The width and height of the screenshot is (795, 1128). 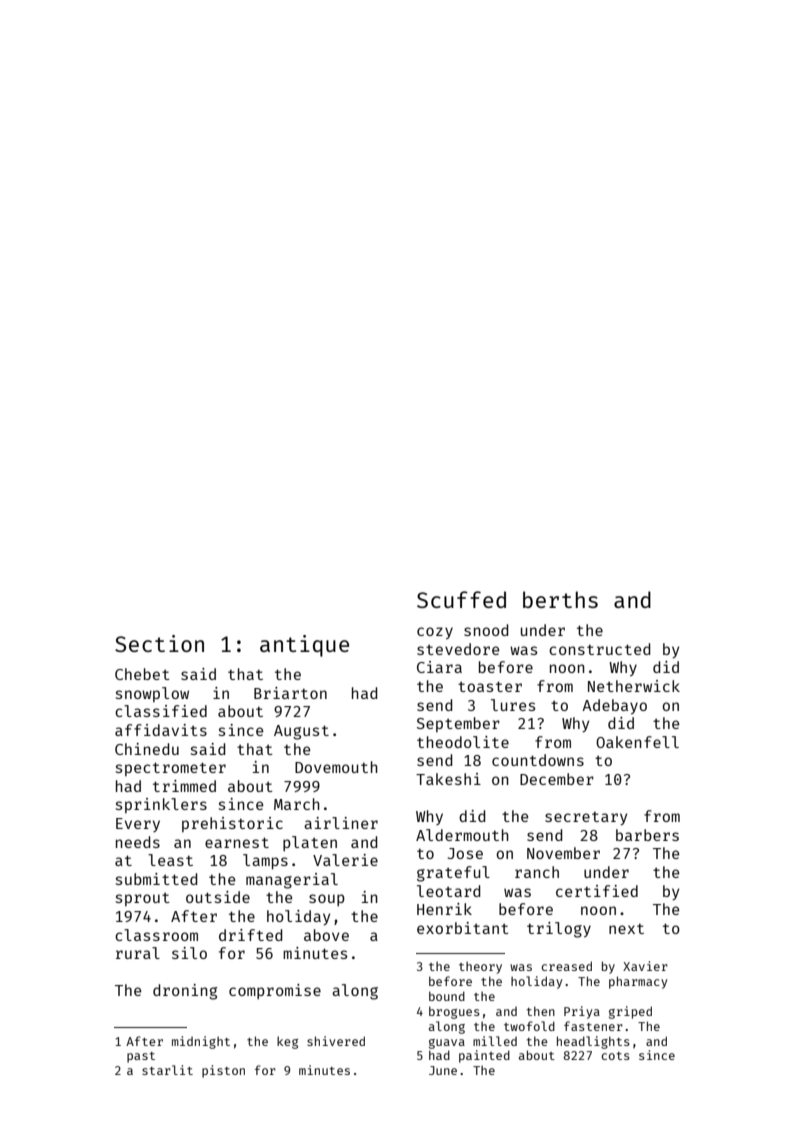 I want to click on compromise, so click(x=275, y=991).
